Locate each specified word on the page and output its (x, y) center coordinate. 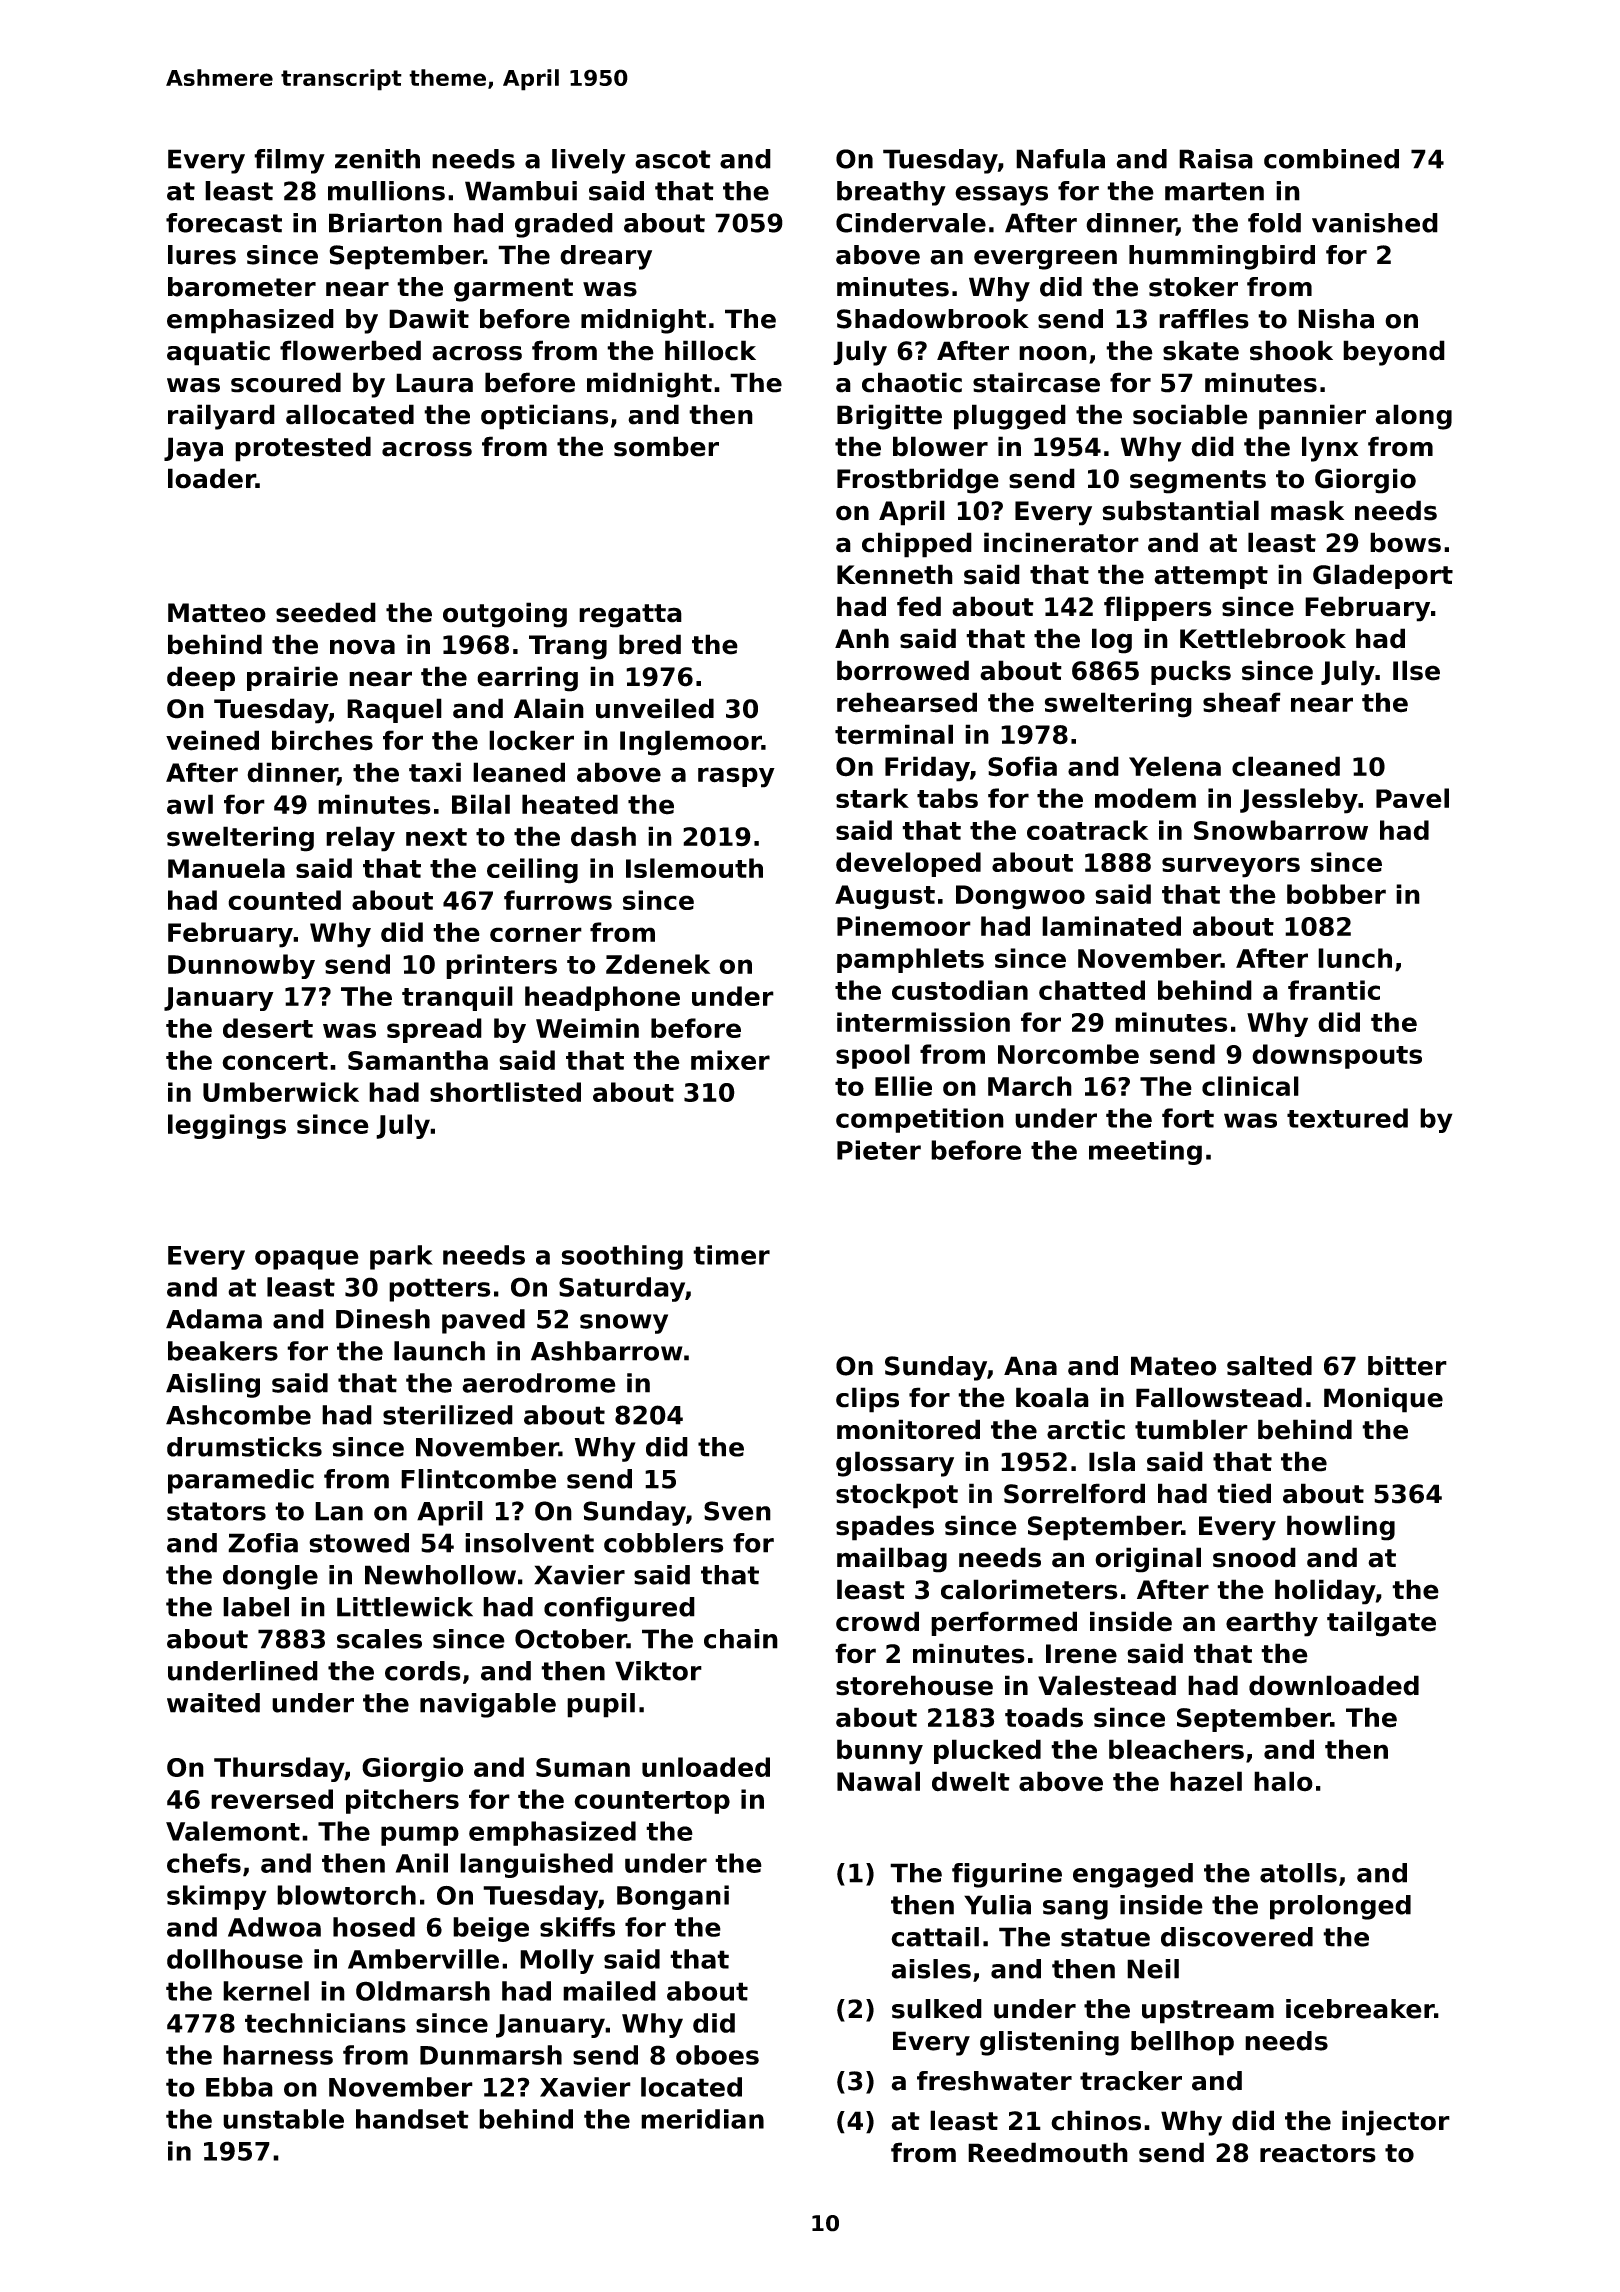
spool (873, 1056)
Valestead (1107, 1685)
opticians (544, 417)
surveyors (1231, 867)
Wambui (521, 191)
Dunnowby (241, 966)
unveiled (655, 708)
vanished (1375, 223)
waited (213, 1703)
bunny (880, 1752)
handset (412, 2119)
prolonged (1340, 1907)
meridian (702, 2119)
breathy (891, 193)
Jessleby (1299, 801)
